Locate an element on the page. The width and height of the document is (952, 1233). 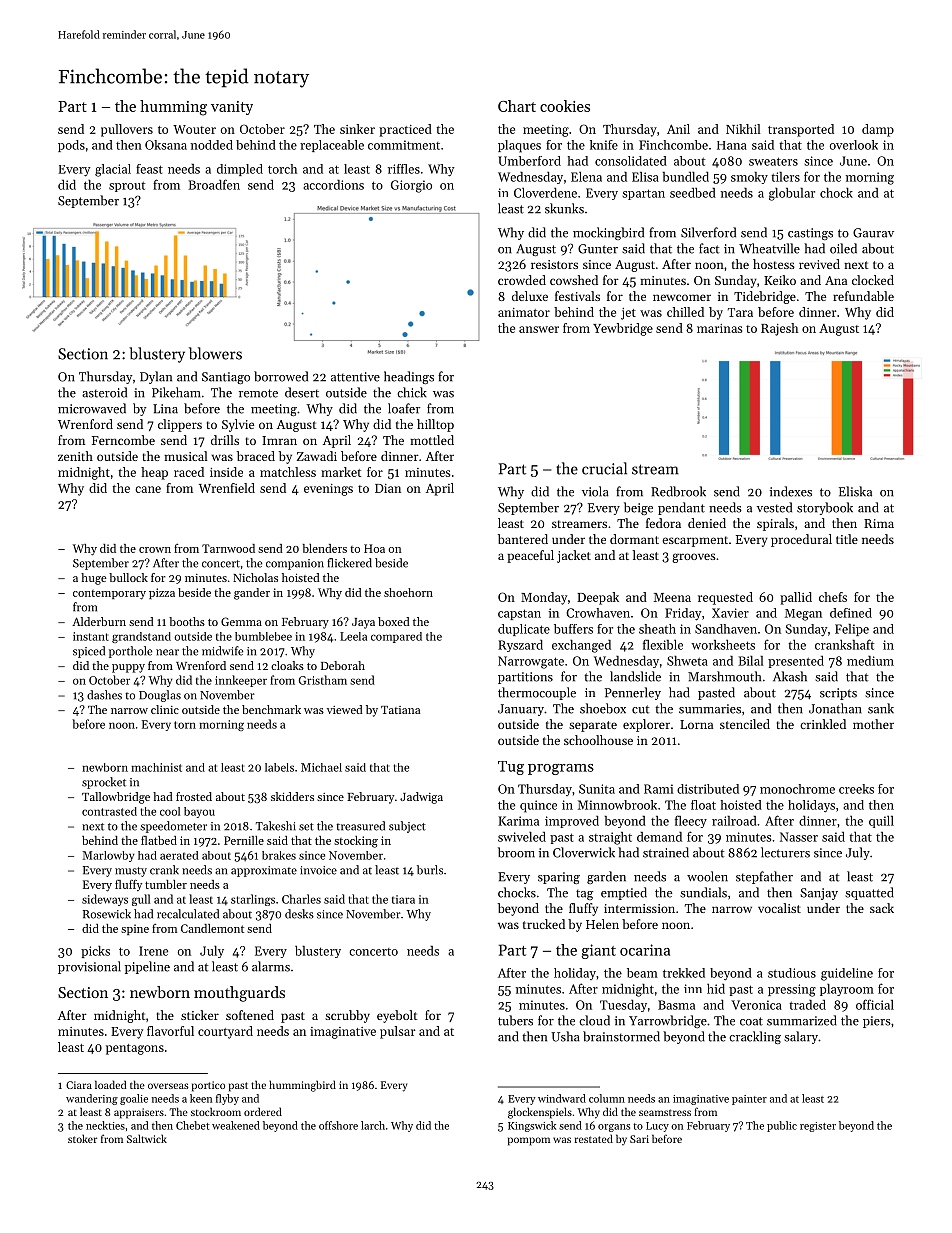
plaques is located at coordinates (519, 146).
